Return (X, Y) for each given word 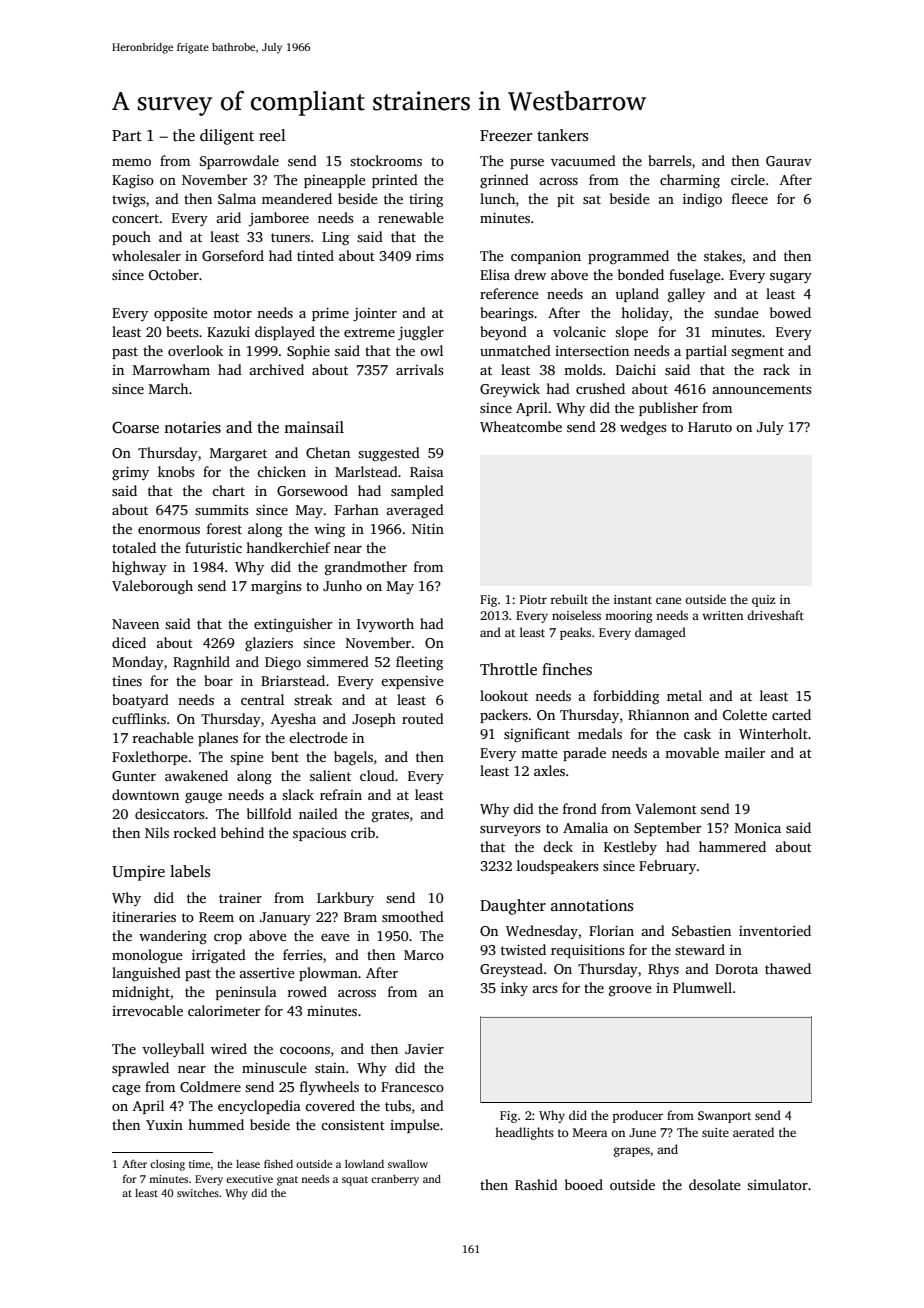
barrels (669, 160)
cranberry (395, 1180)
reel (272, 135)
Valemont (666, 808)
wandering (173, 937)
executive (249, 1179)
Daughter (513, 907)
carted (791, 714)
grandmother (366, 568)
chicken (281, 471)
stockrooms (386, 160)
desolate (715, 1184)
